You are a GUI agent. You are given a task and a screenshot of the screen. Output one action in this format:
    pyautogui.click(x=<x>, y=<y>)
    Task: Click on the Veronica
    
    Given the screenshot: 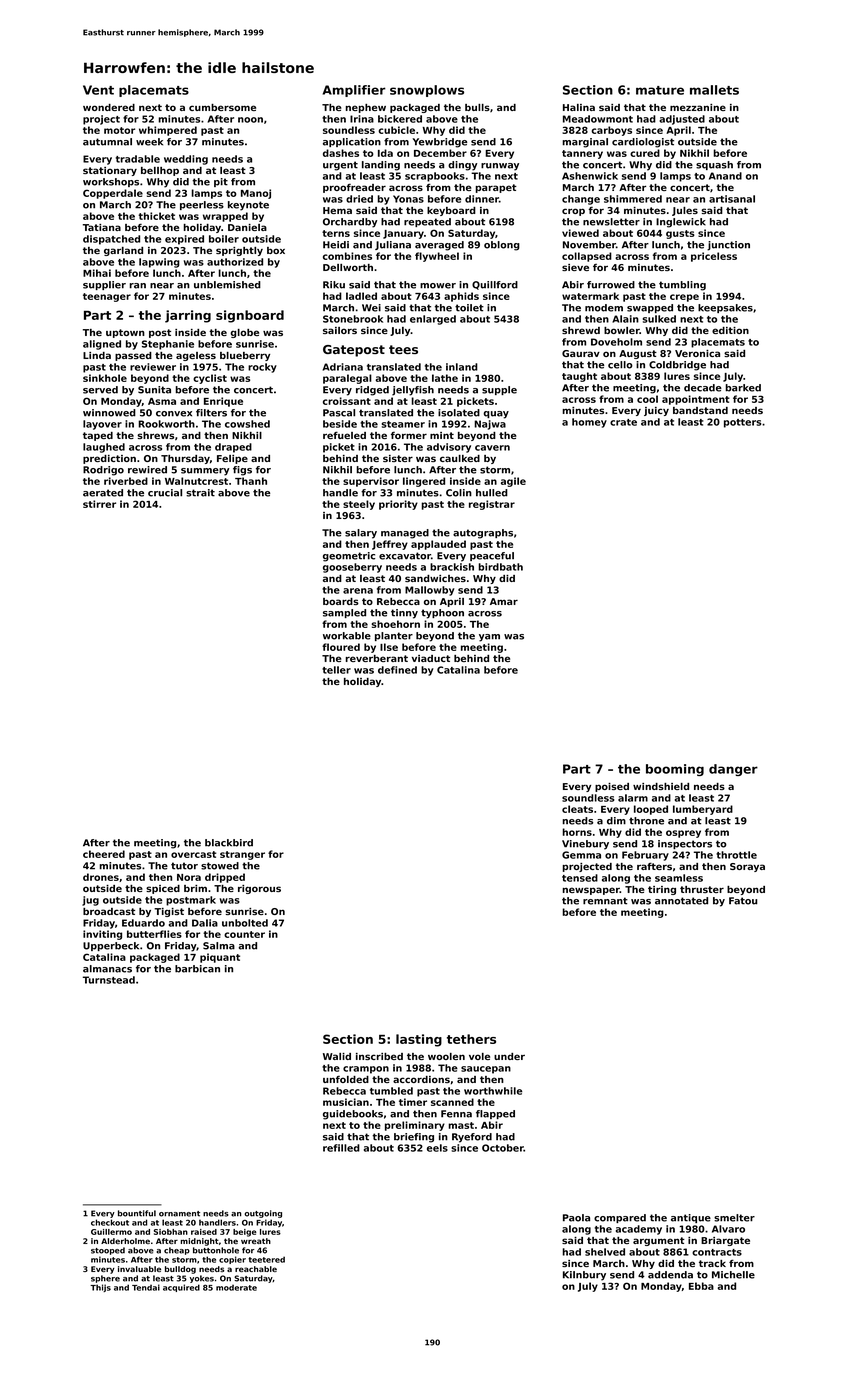 What is the action you would take?
    pyautogui.click(x=697, y=353)
